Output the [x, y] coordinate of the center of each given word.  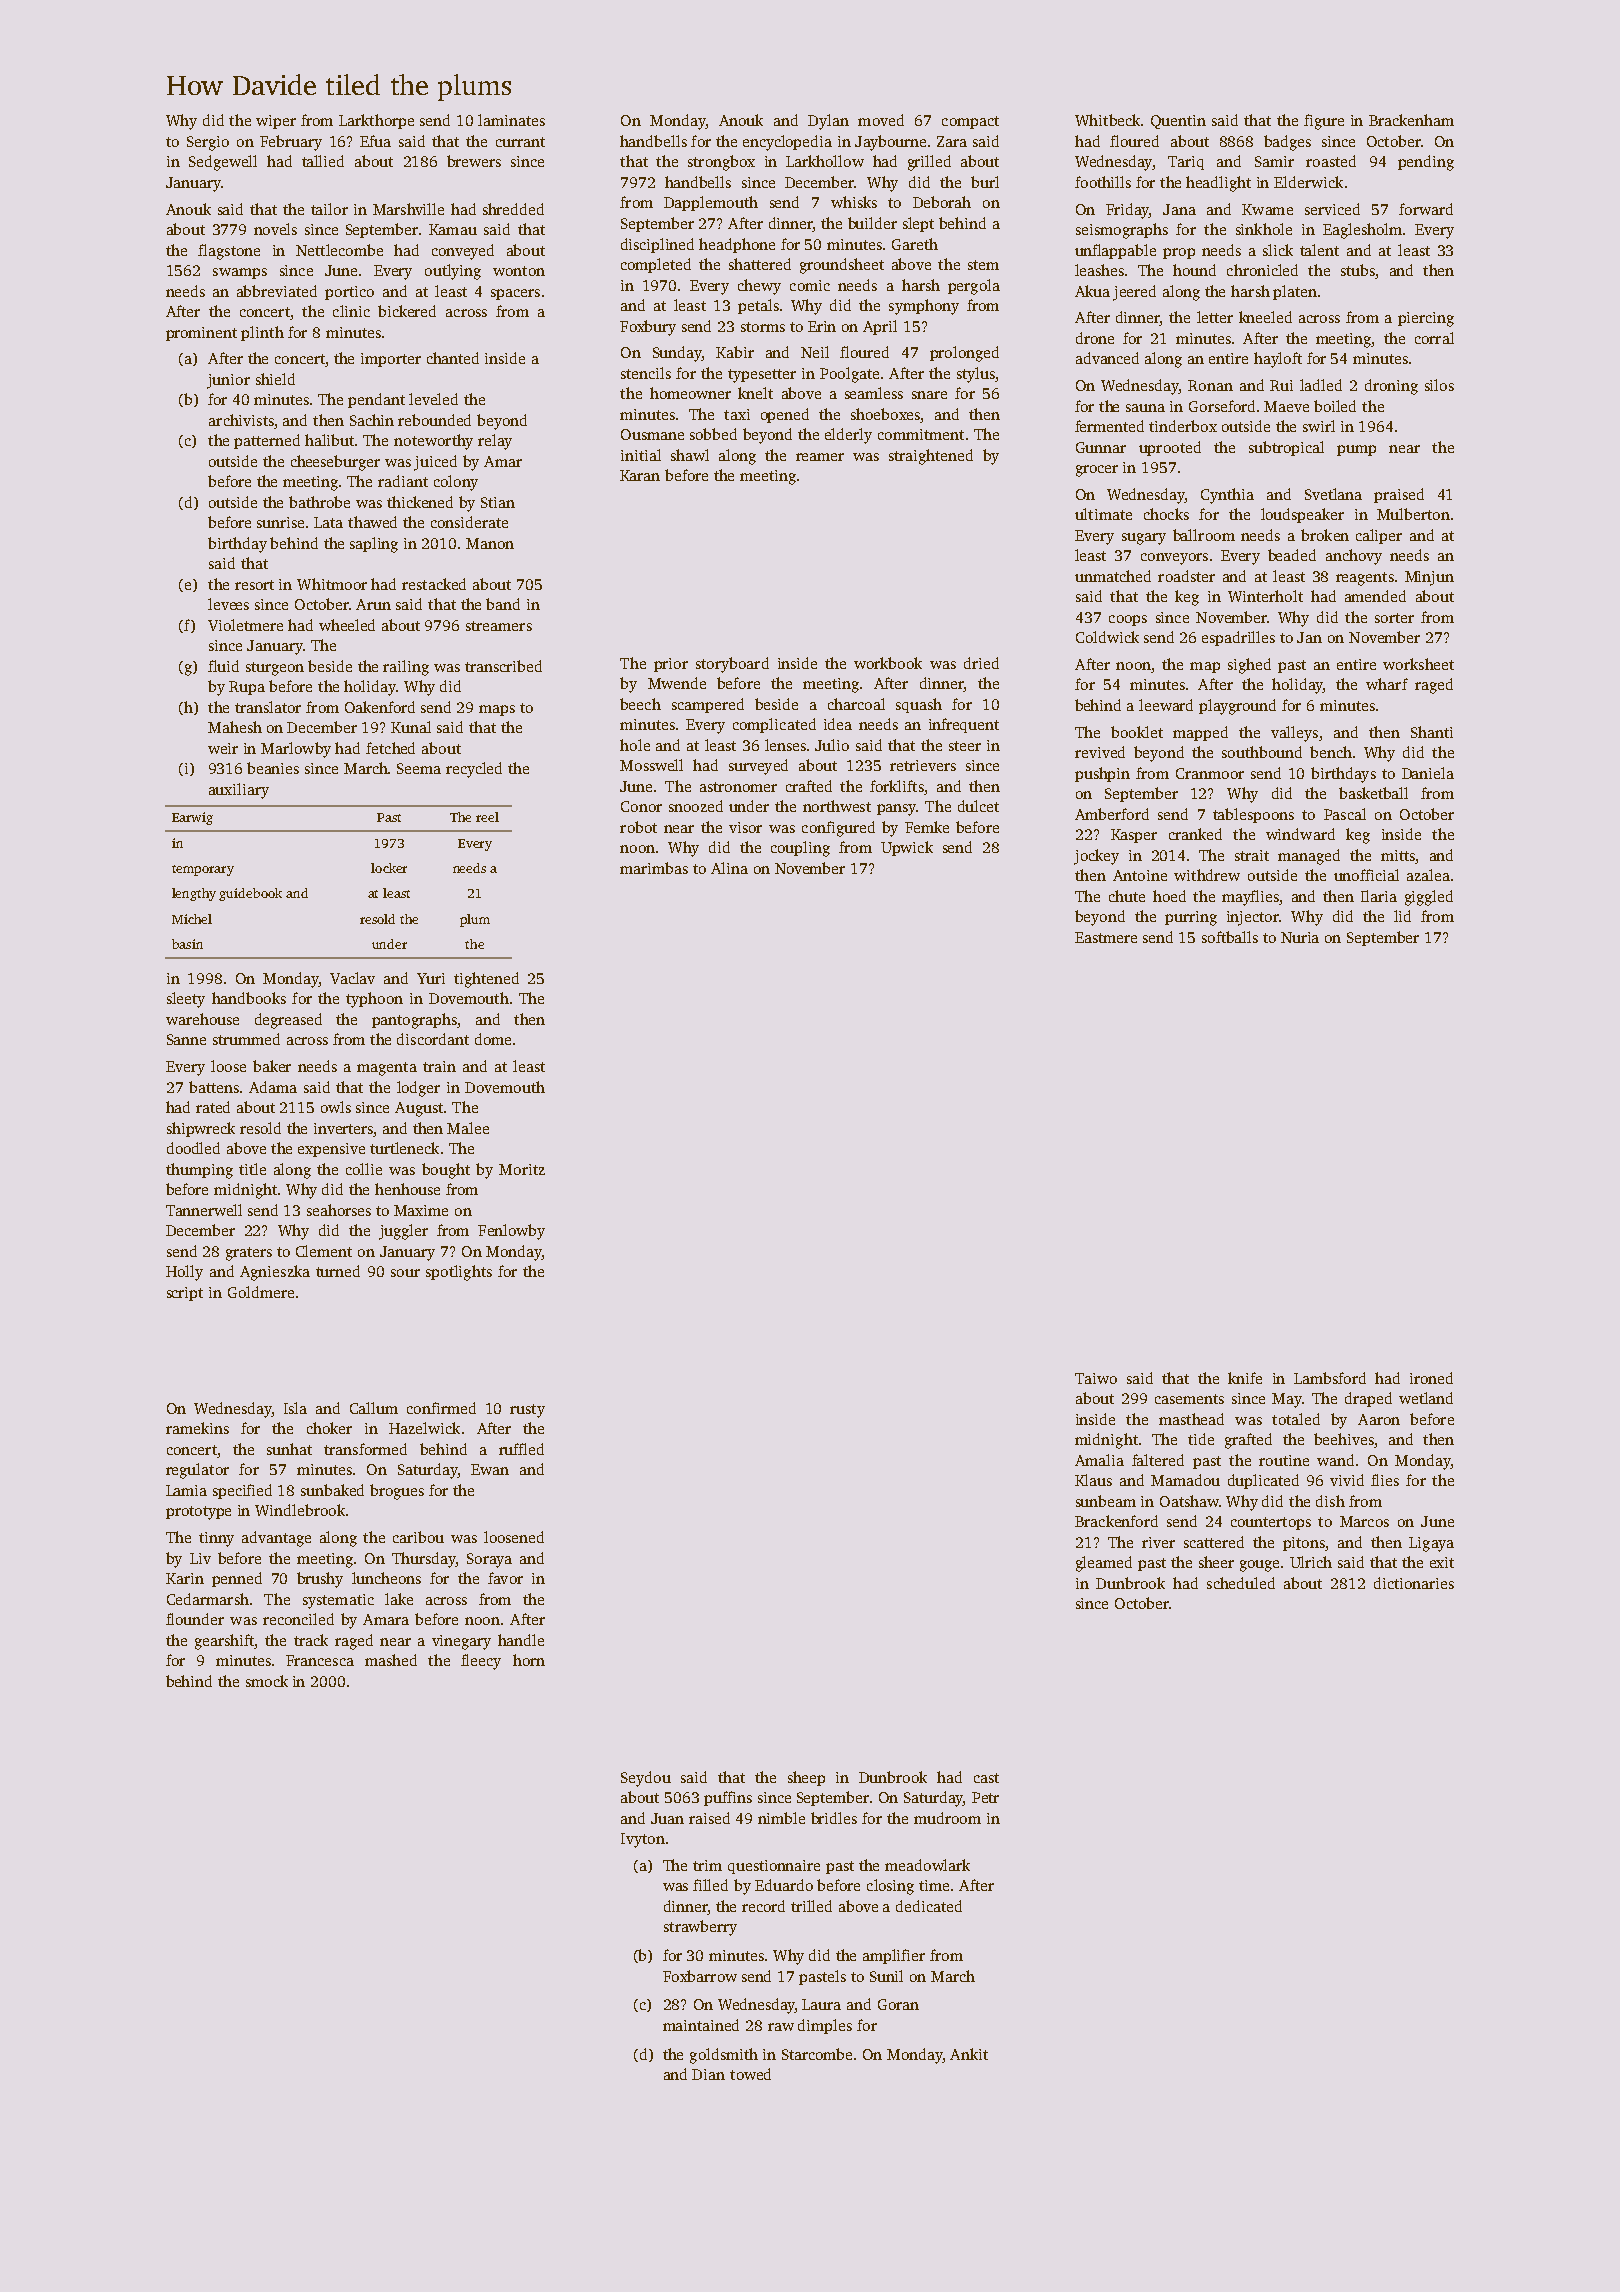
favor [505, 1578]
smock [267, 1681]
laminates [511, 120]
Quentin [1178, 122]
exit [1442, 1562]
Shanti [1432, 732]
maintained [701, 2025]
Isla [295, 1408]
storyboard [732, 665]
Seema [419, 768]
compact [970, 122]
